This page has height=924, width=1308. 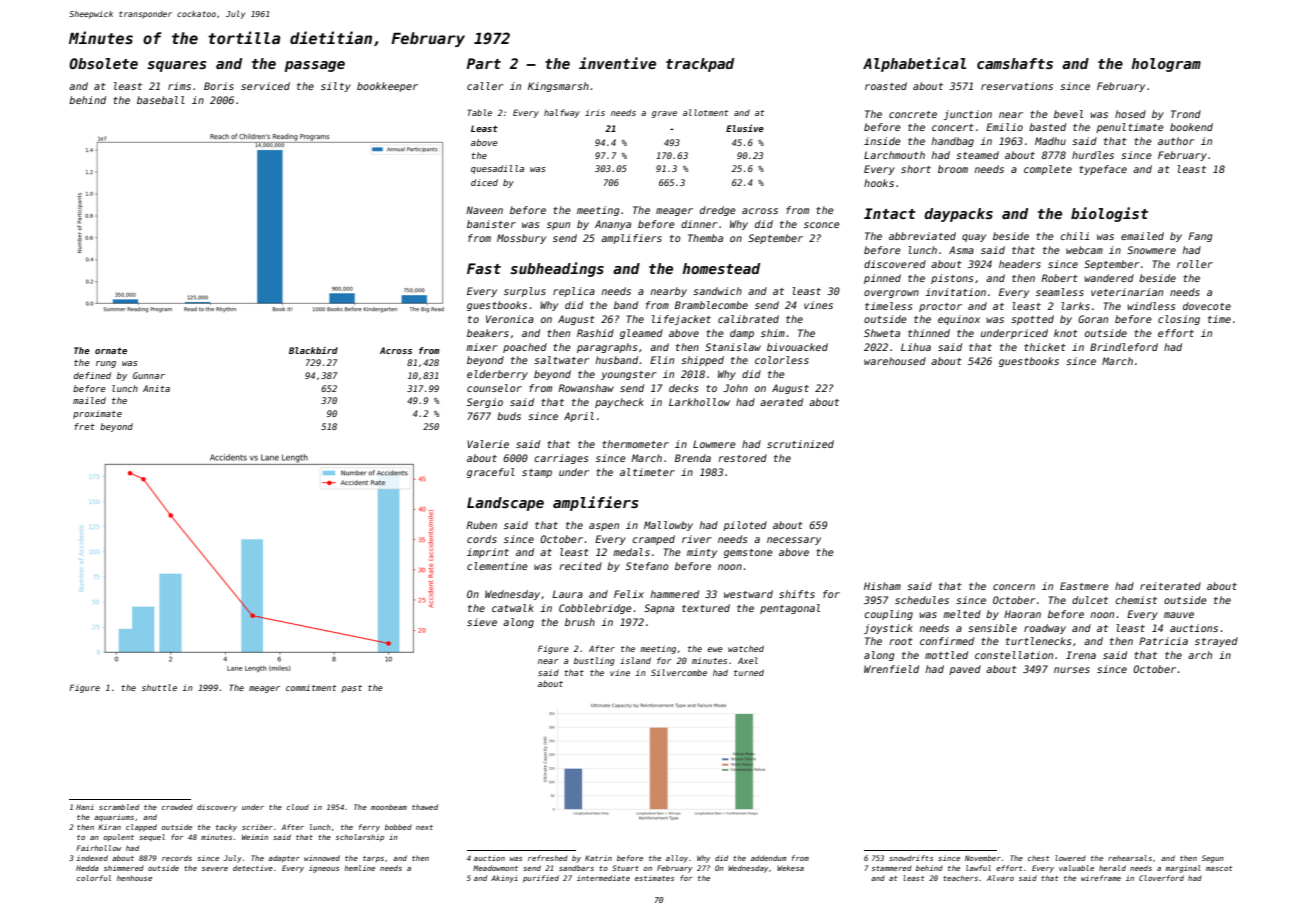 What do you see at coordinates (1101, 878) in the page?
I see `wireframe` at bounding box center [1101, 878].
